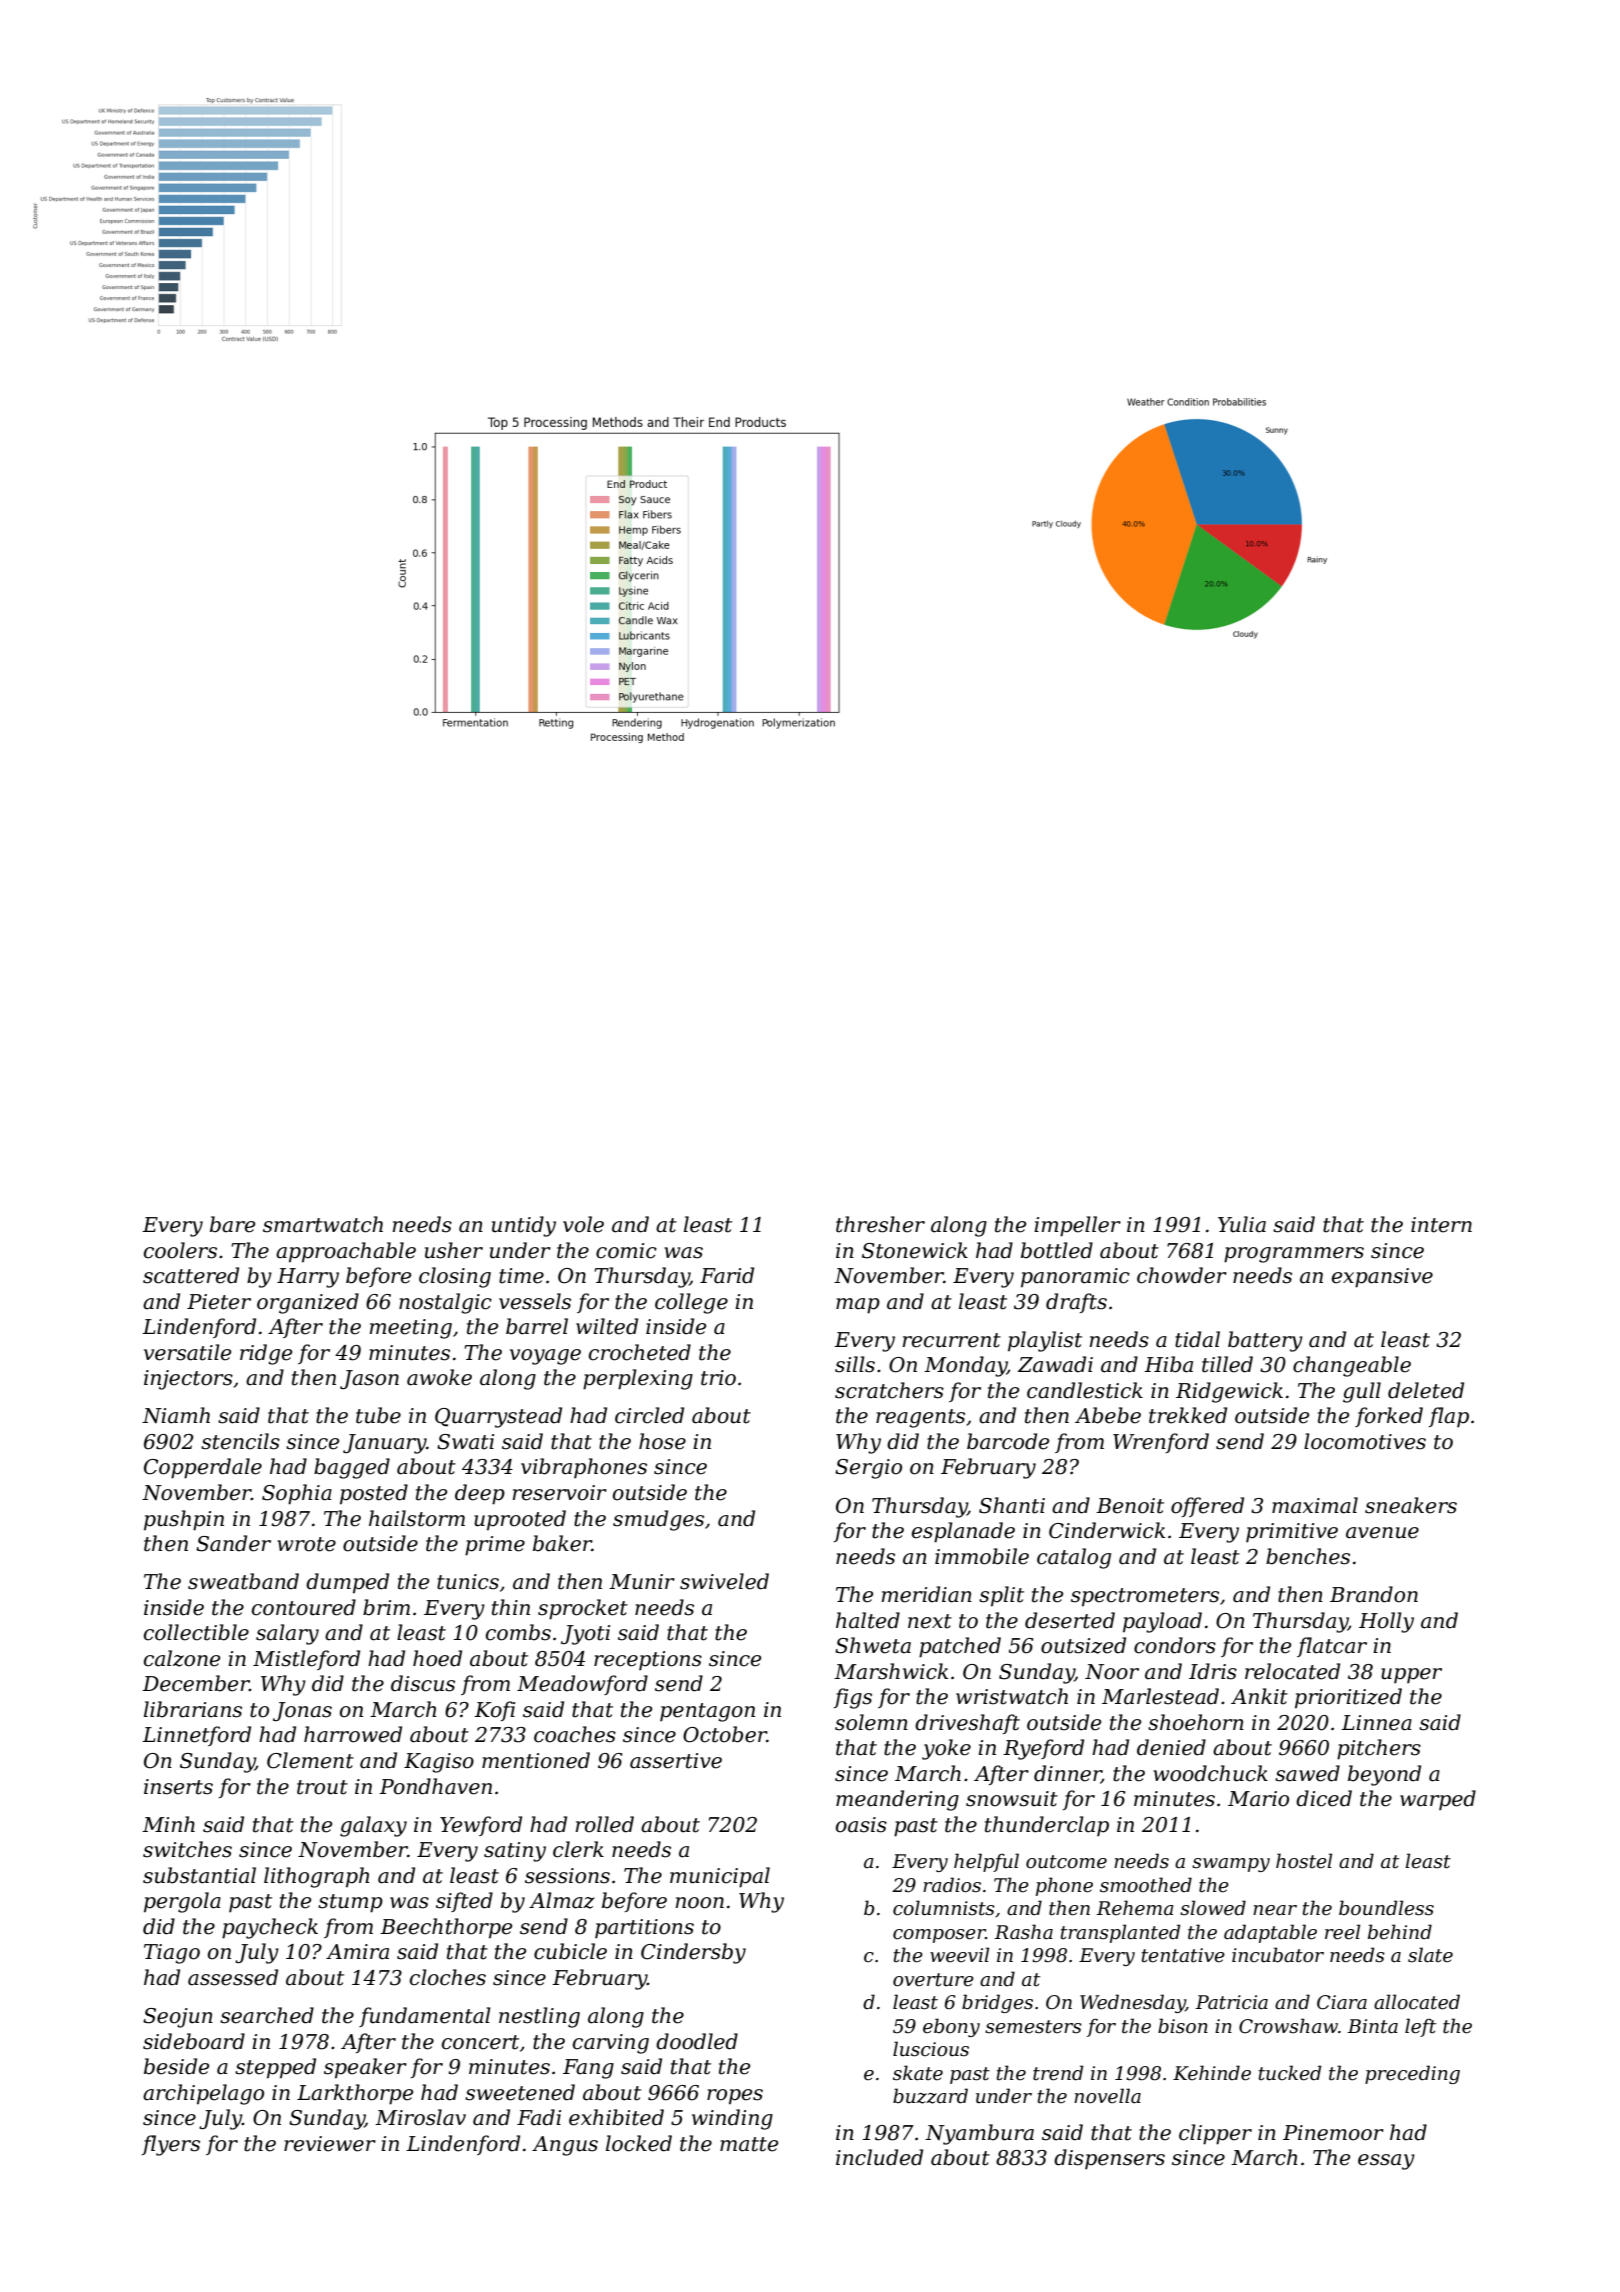 The width and height of the screenshot is (1620, 2292). I want to click on dumped, so click(347, 1583).
